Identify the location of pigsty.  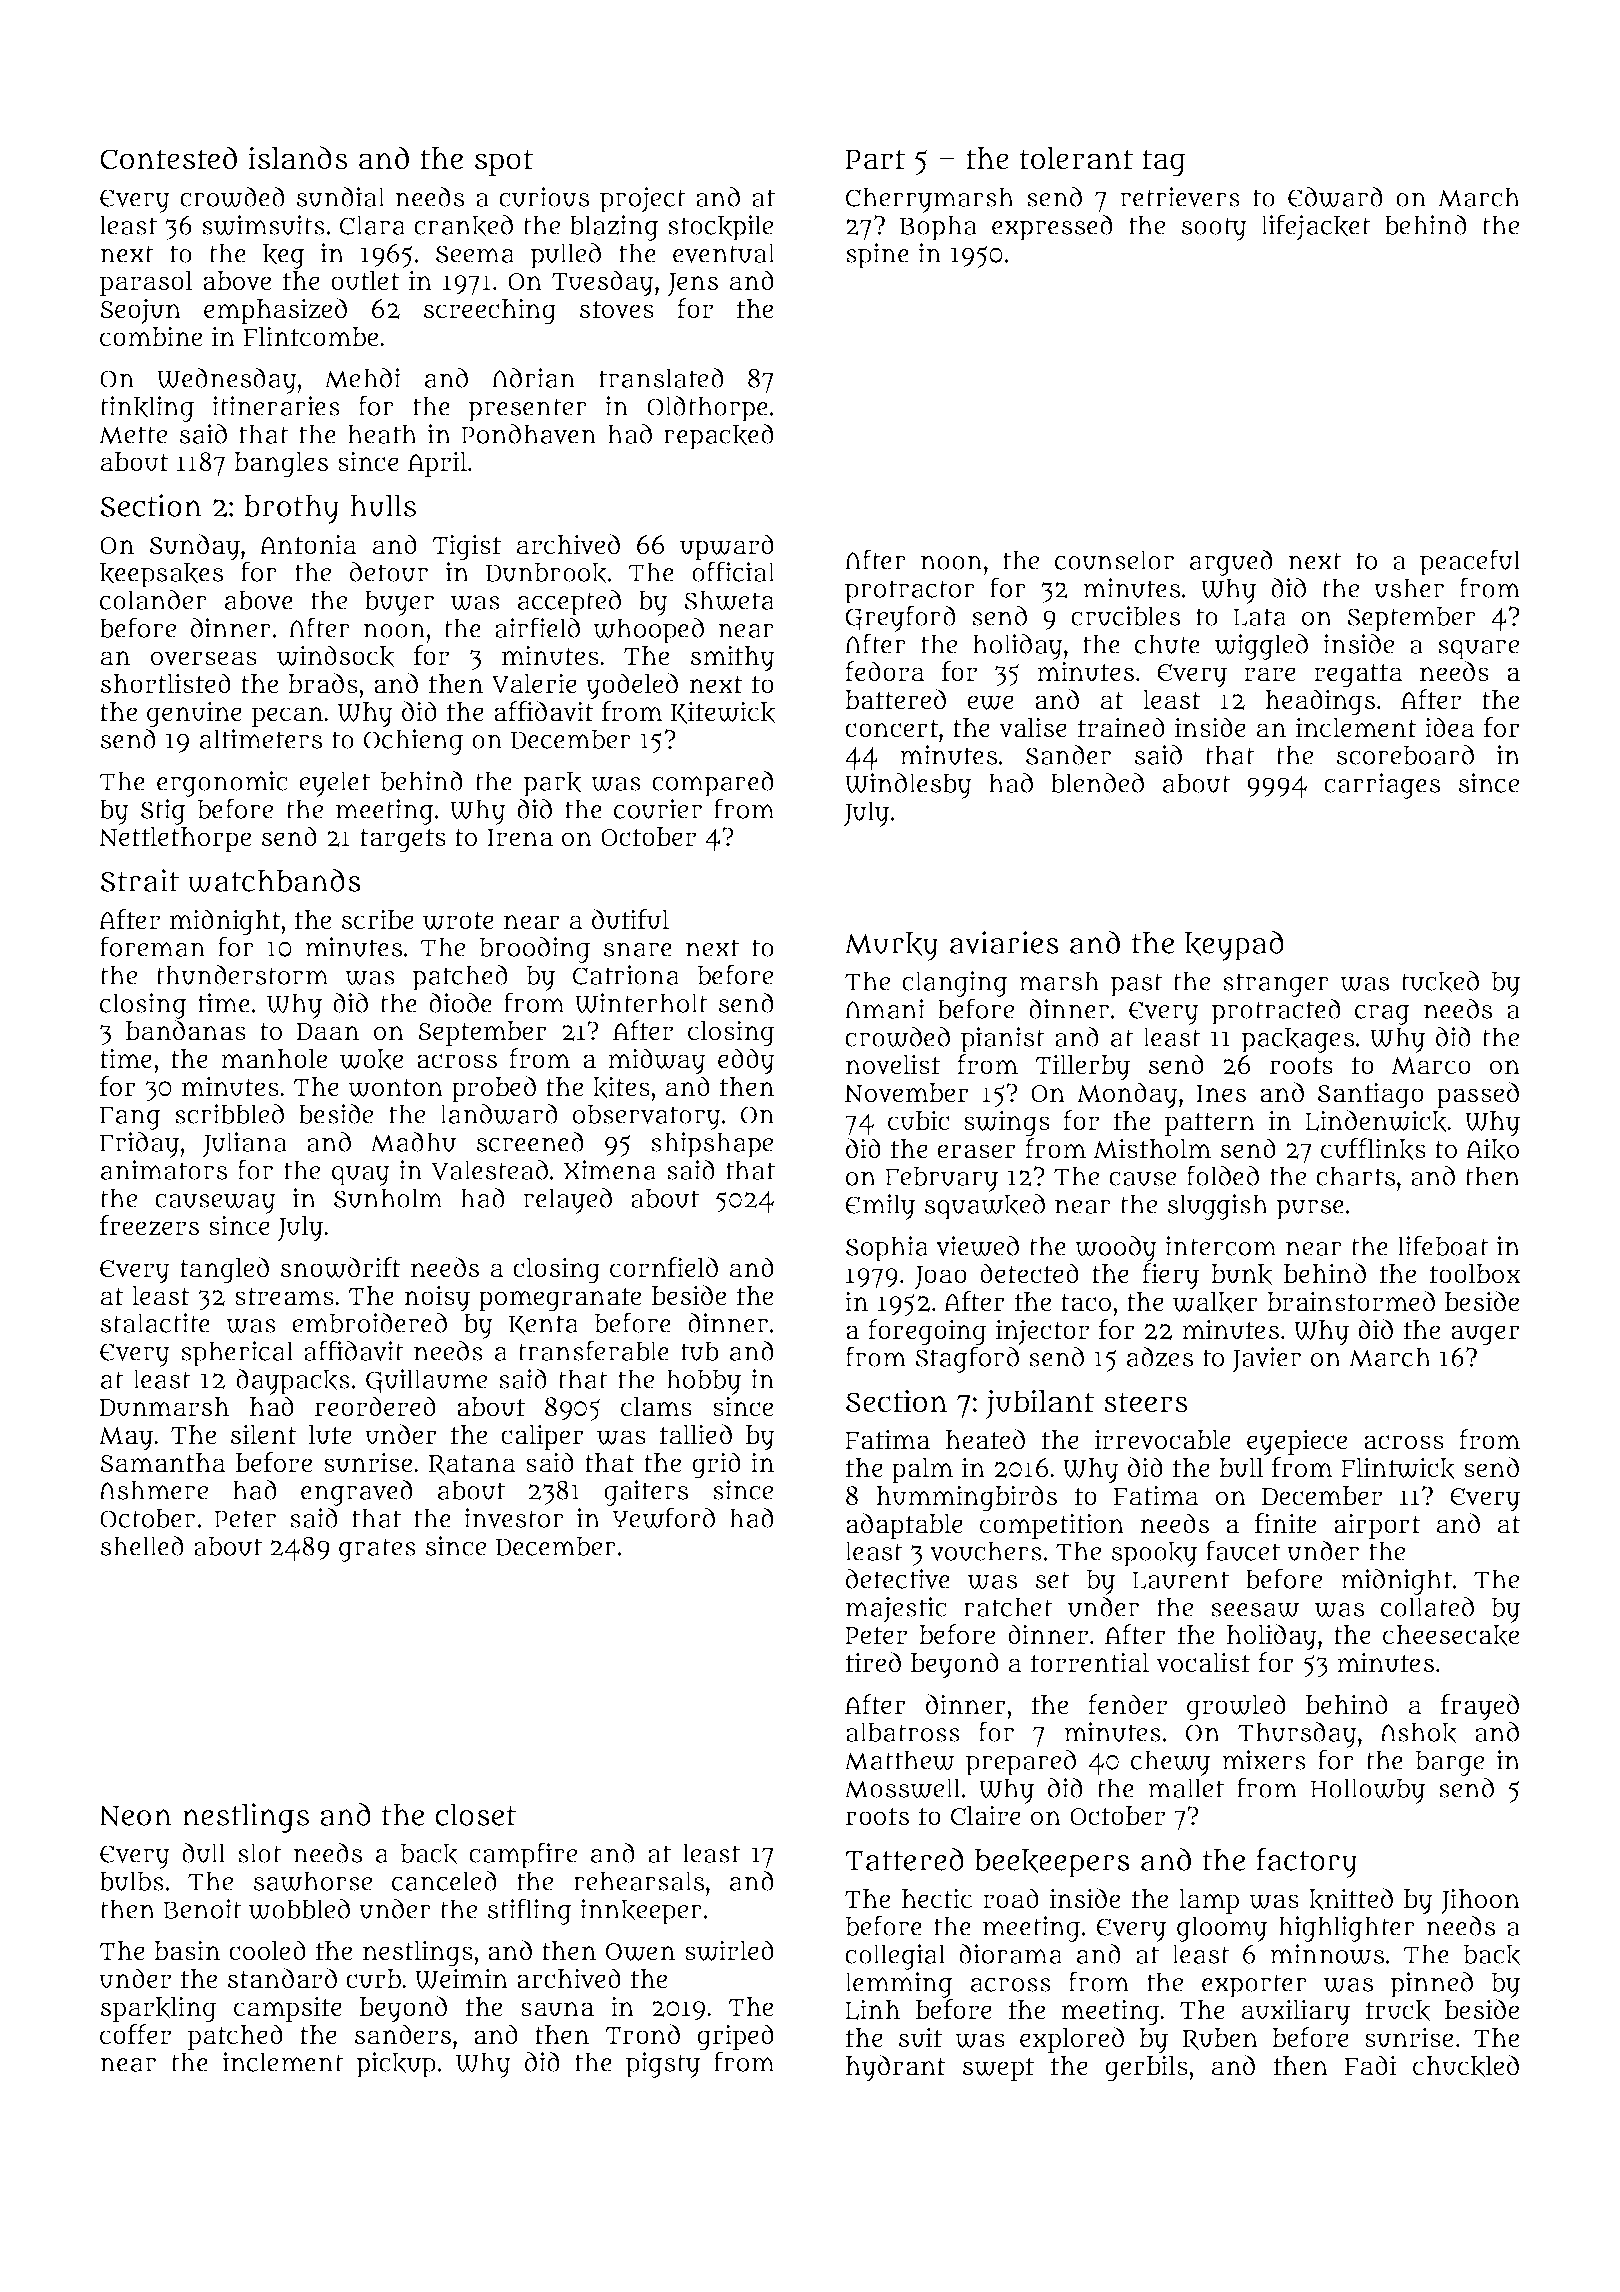
(663, 2065).
